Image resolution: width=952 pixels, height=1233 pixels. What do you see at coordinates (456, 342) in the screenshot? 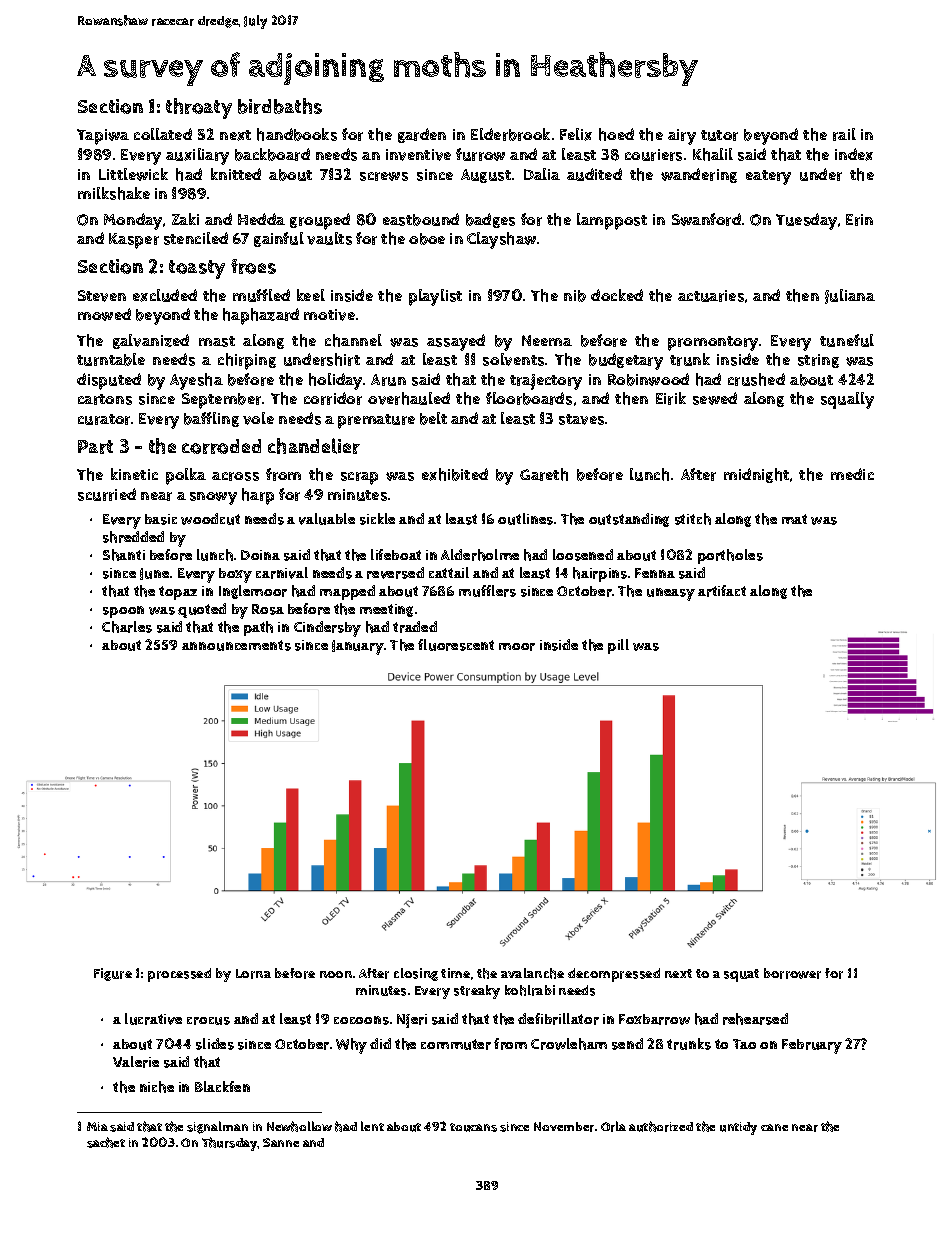
I see `assayed` at bounding box center [456, 342].
